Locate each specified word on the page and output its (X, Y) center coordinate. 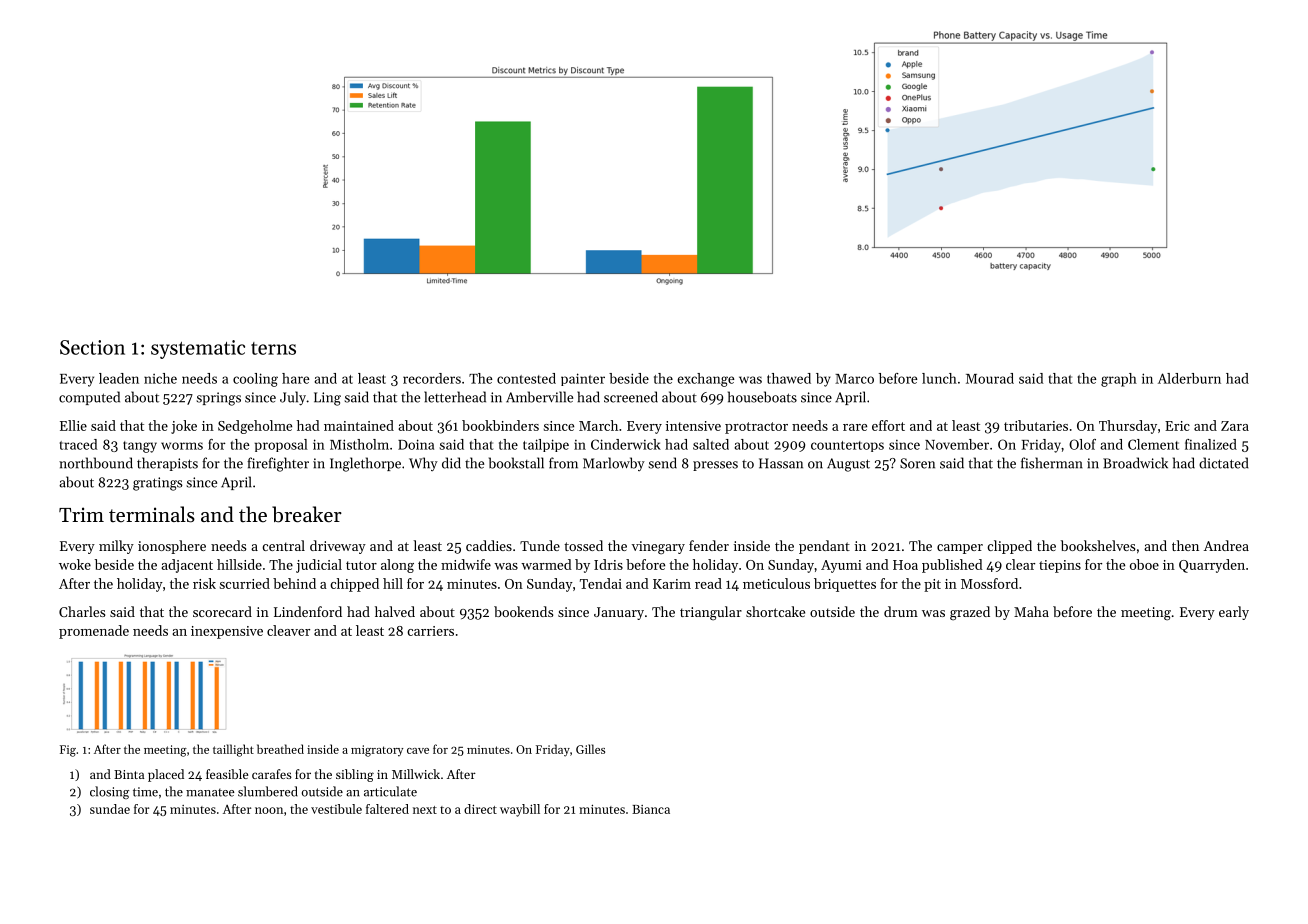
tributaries (1036, 425)
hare (296, 378)
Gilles (590, 749)
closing (109, 792)
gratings (158, 484)
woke (75, 564)
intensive (693, 426)
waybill (520, 810)
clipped (1009, 547)
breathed (280, 749)
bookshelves (1098, 545)
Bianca (651, 809)
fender (709, 545)
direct (480, 809)
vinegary (658, 548)
